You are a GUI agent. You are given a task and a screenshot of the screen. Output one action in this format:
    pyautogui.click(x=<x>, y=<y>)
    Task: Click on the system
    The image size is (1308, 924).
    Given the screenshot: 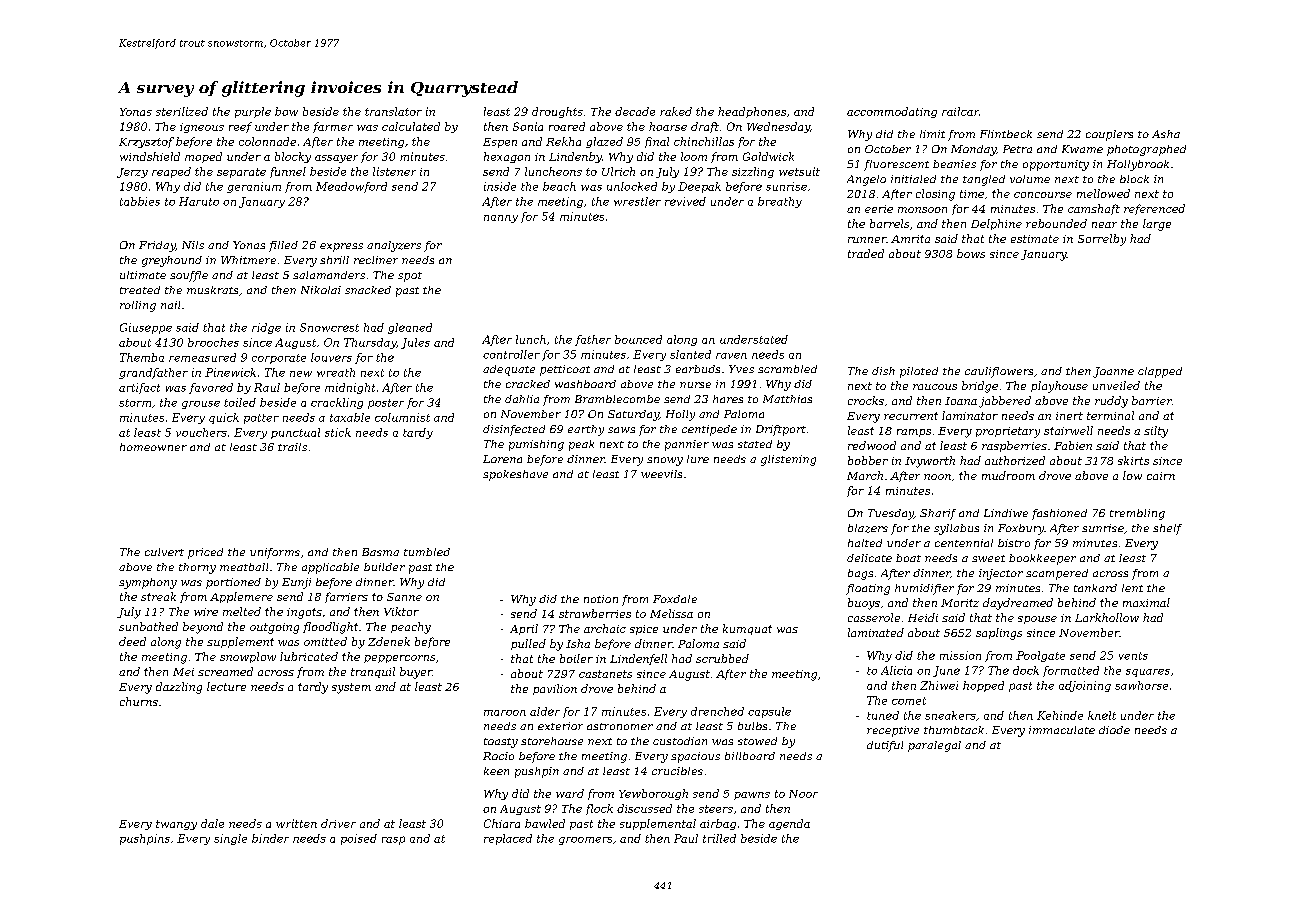 What is the action you would take?
    pyautogui.click(x=351, y=688)
